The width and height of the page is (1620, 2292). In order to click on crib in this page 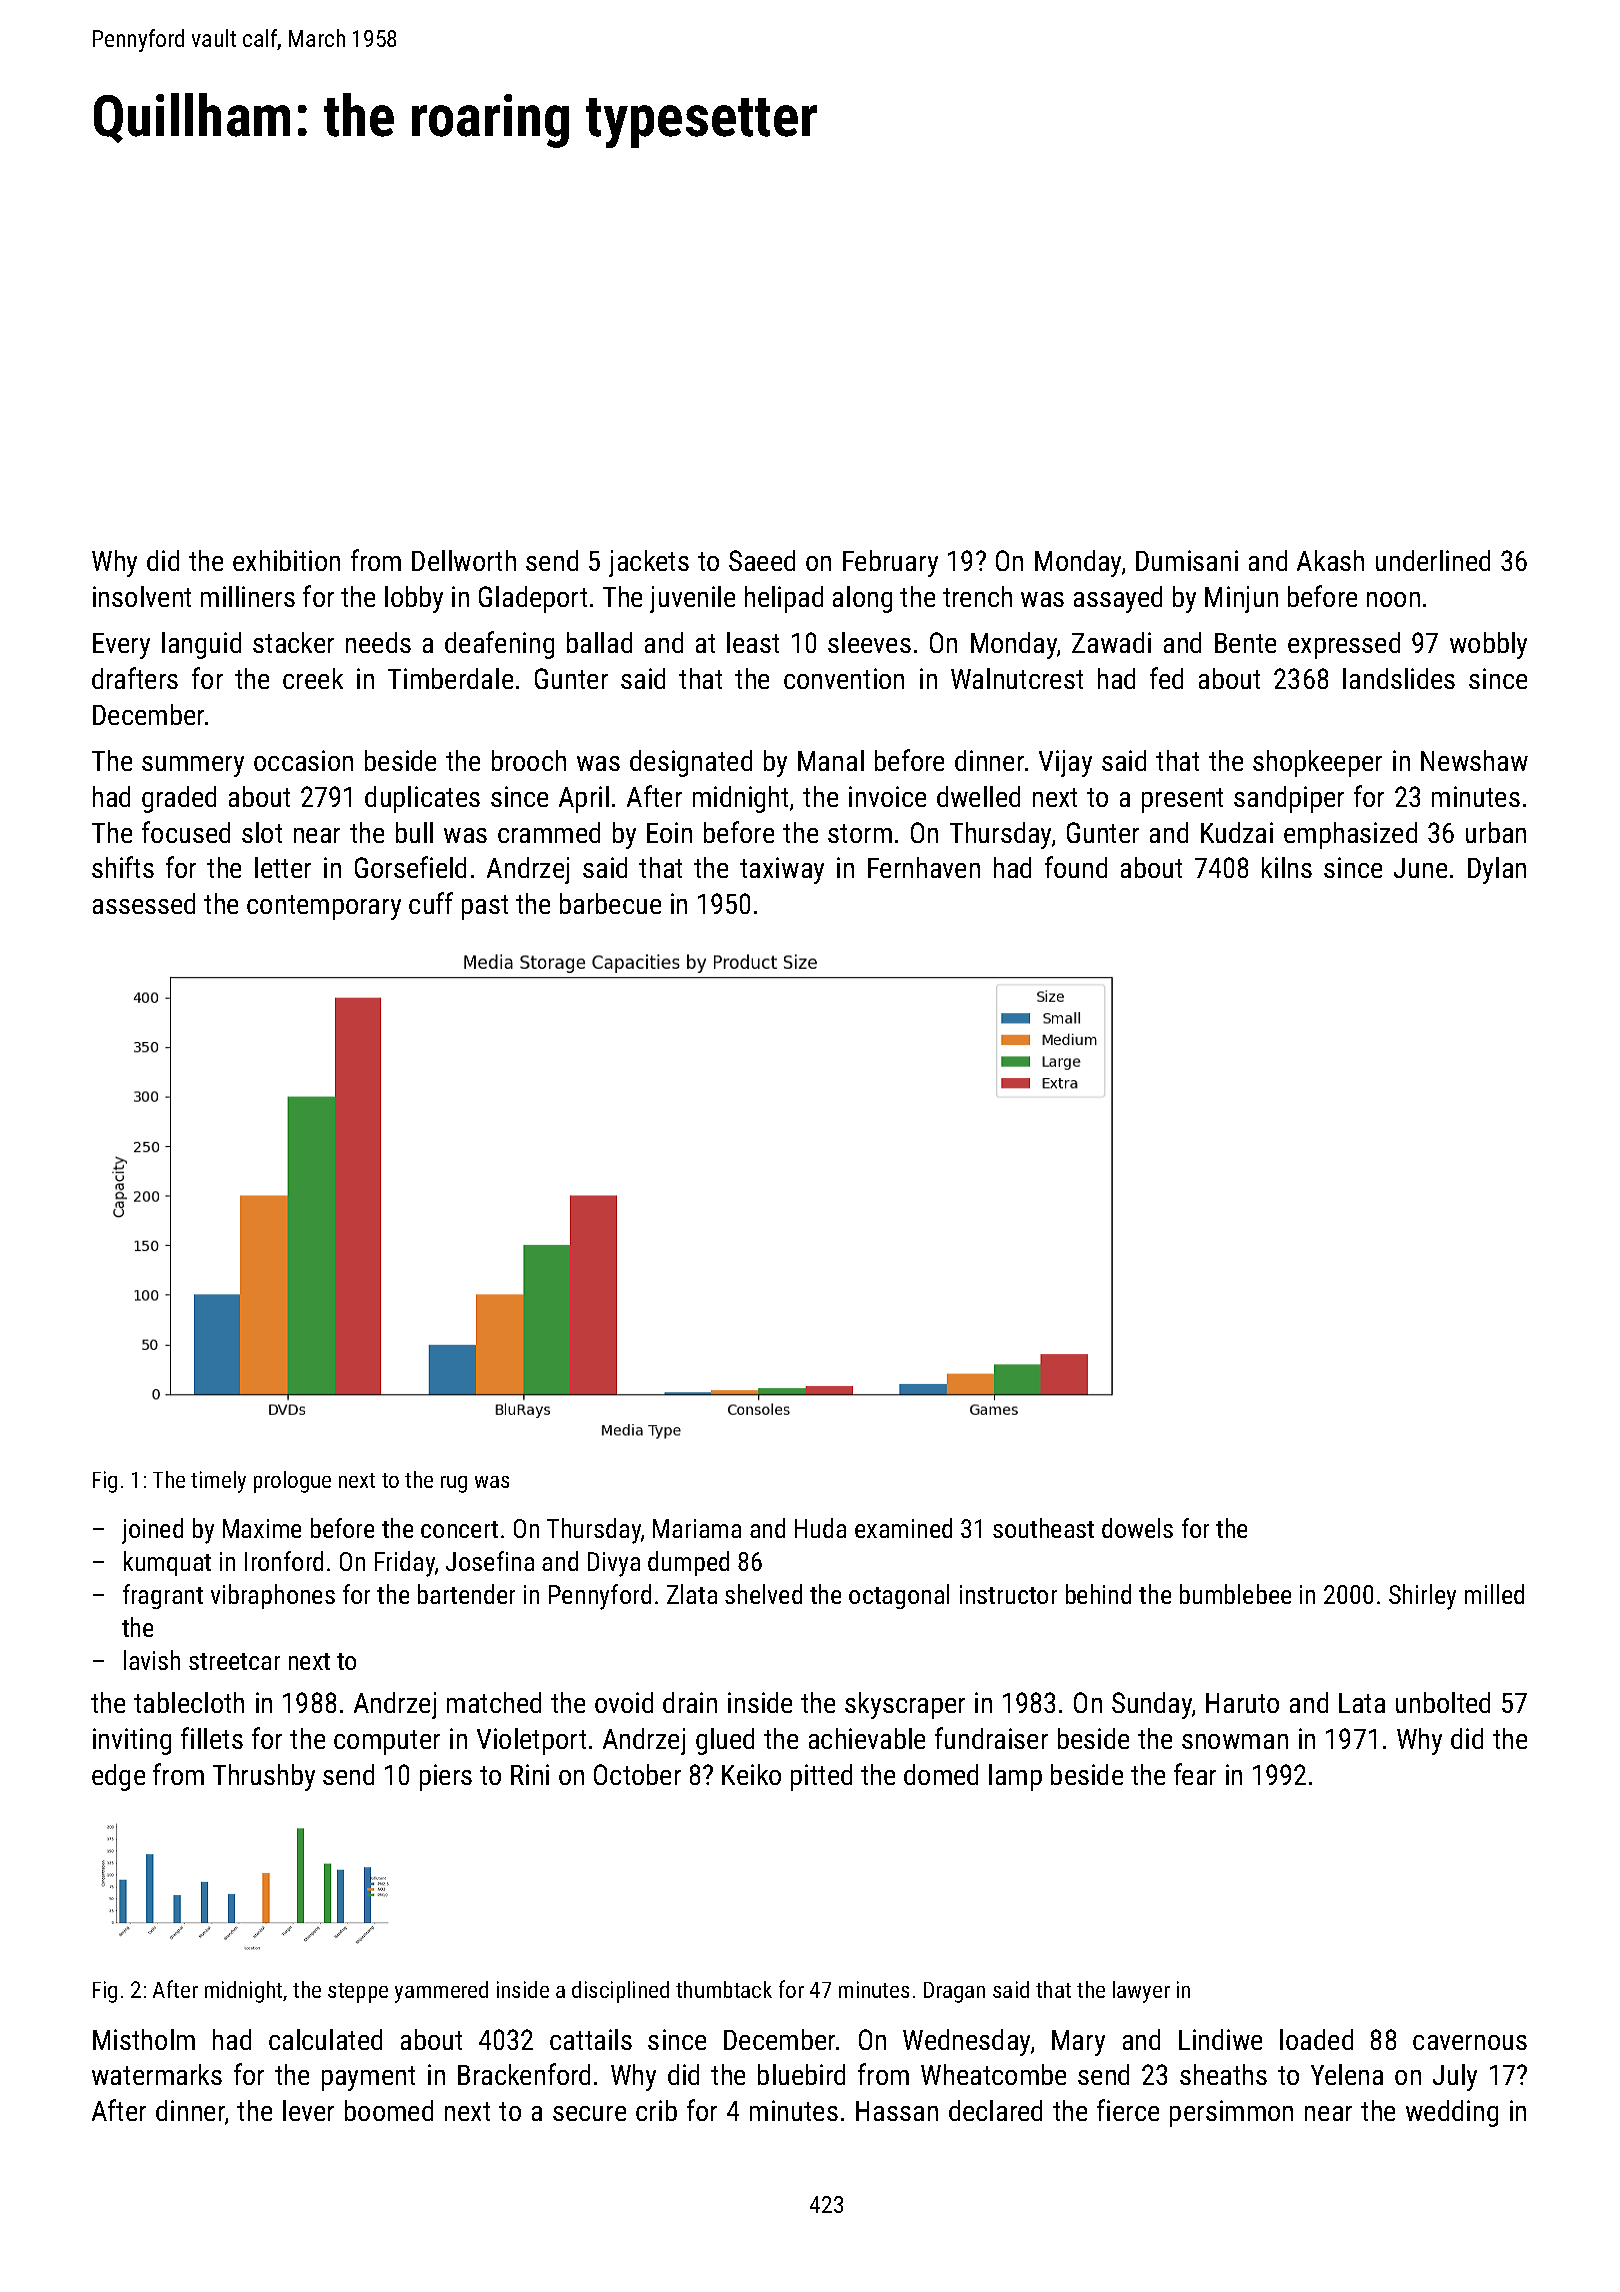, I will do `click(656, 2110)`.
